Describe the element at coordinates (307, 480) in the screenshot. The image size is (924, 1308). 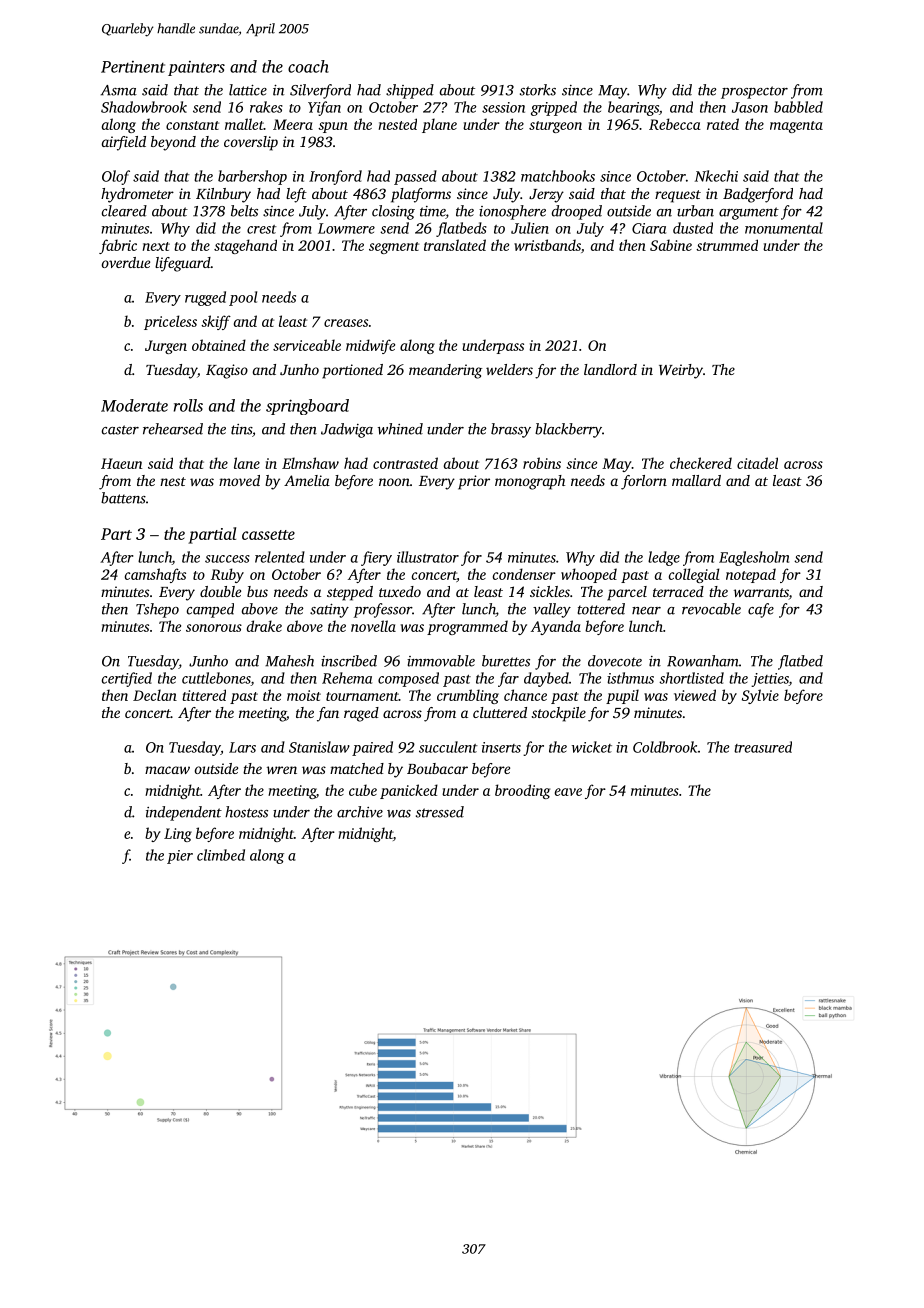
I see `Amelia` at that location.
